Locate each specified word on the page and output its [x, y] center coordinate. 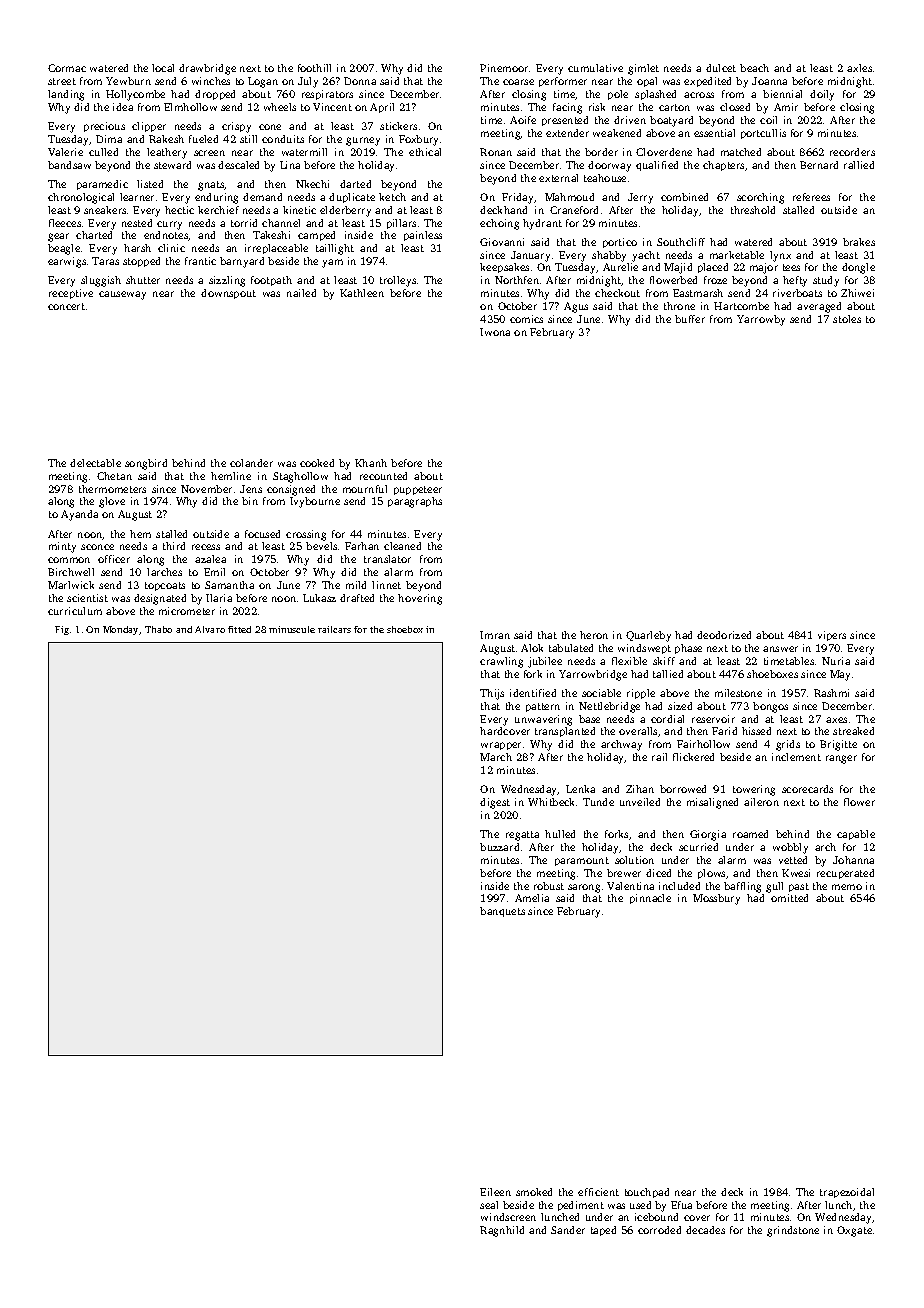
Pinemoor [504, 68]
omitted [789, 898]
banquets [502, 912]
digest [495, 803]
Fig [62, 630]
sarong [584, 888]
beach [754, 68]
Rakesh [166, 139]
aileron [761, 802]
